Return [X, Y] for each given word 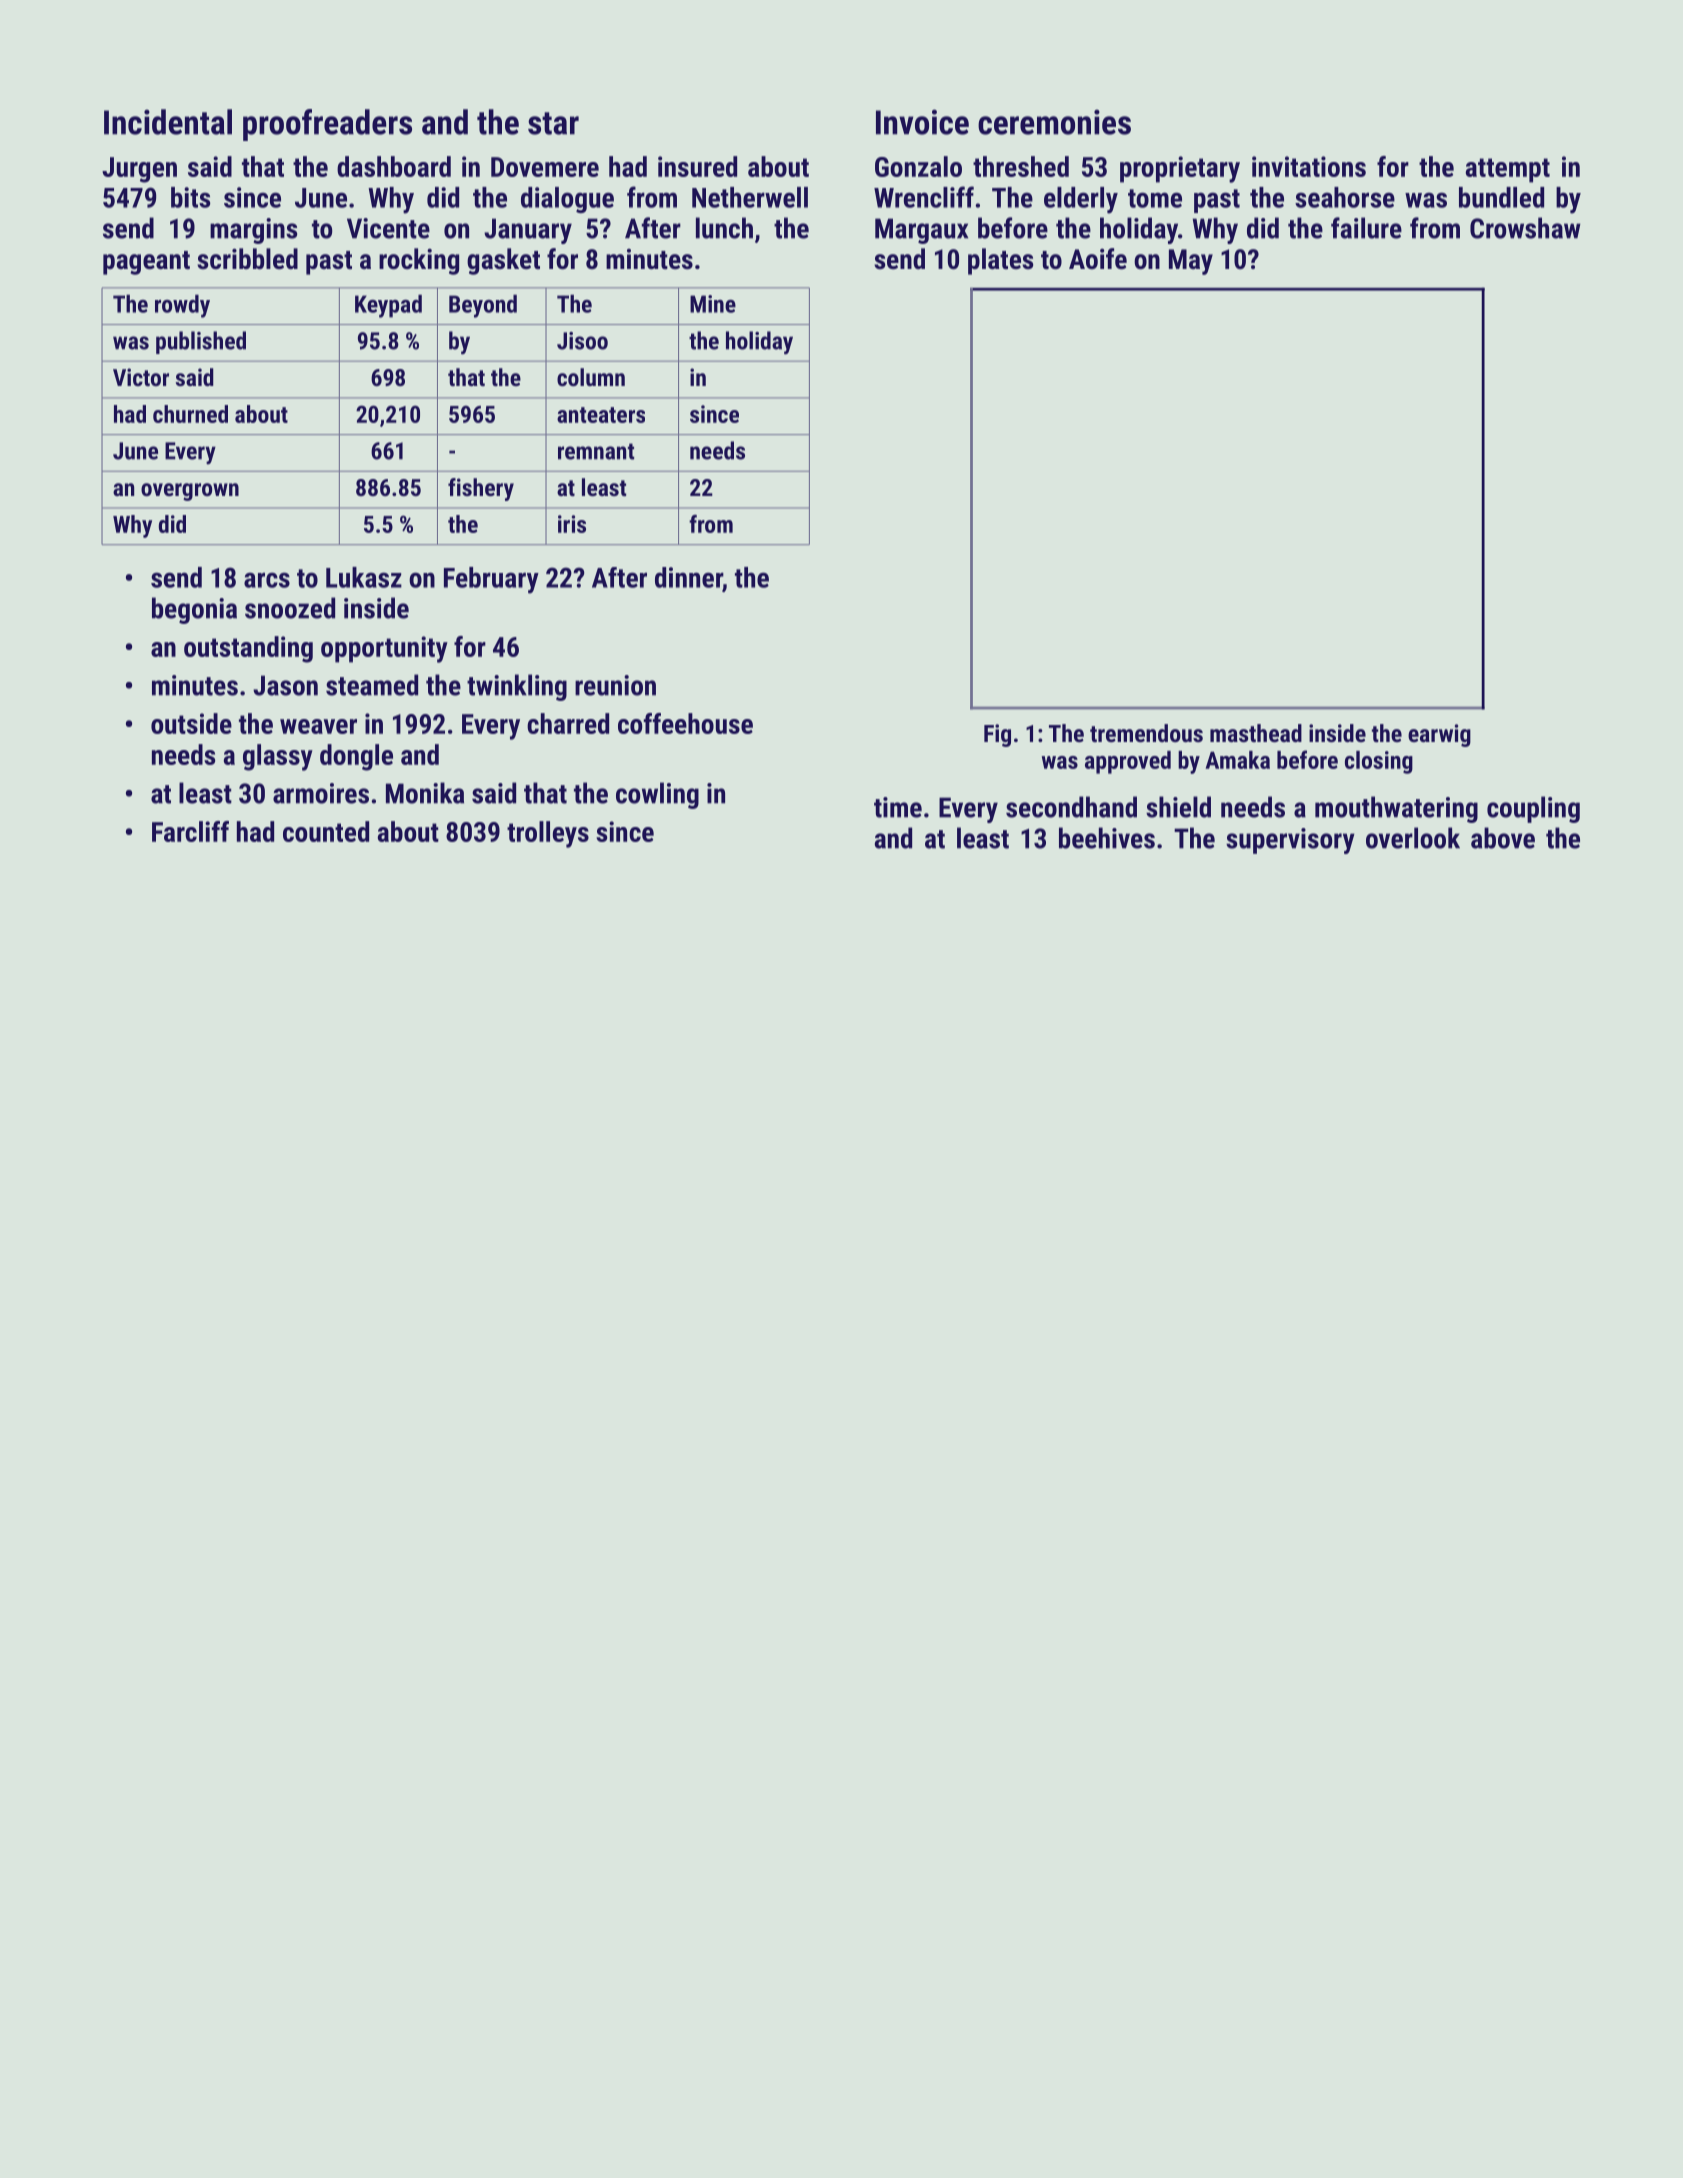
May [1191, 262]
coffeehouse [685, 723]
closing [1379, 762]
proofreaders [327, 125]
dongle [356, 757]
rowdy [182, 306]
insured [697, 166]
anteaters [601, 415]
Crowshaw [1525, 228]
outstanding [248, 649]
